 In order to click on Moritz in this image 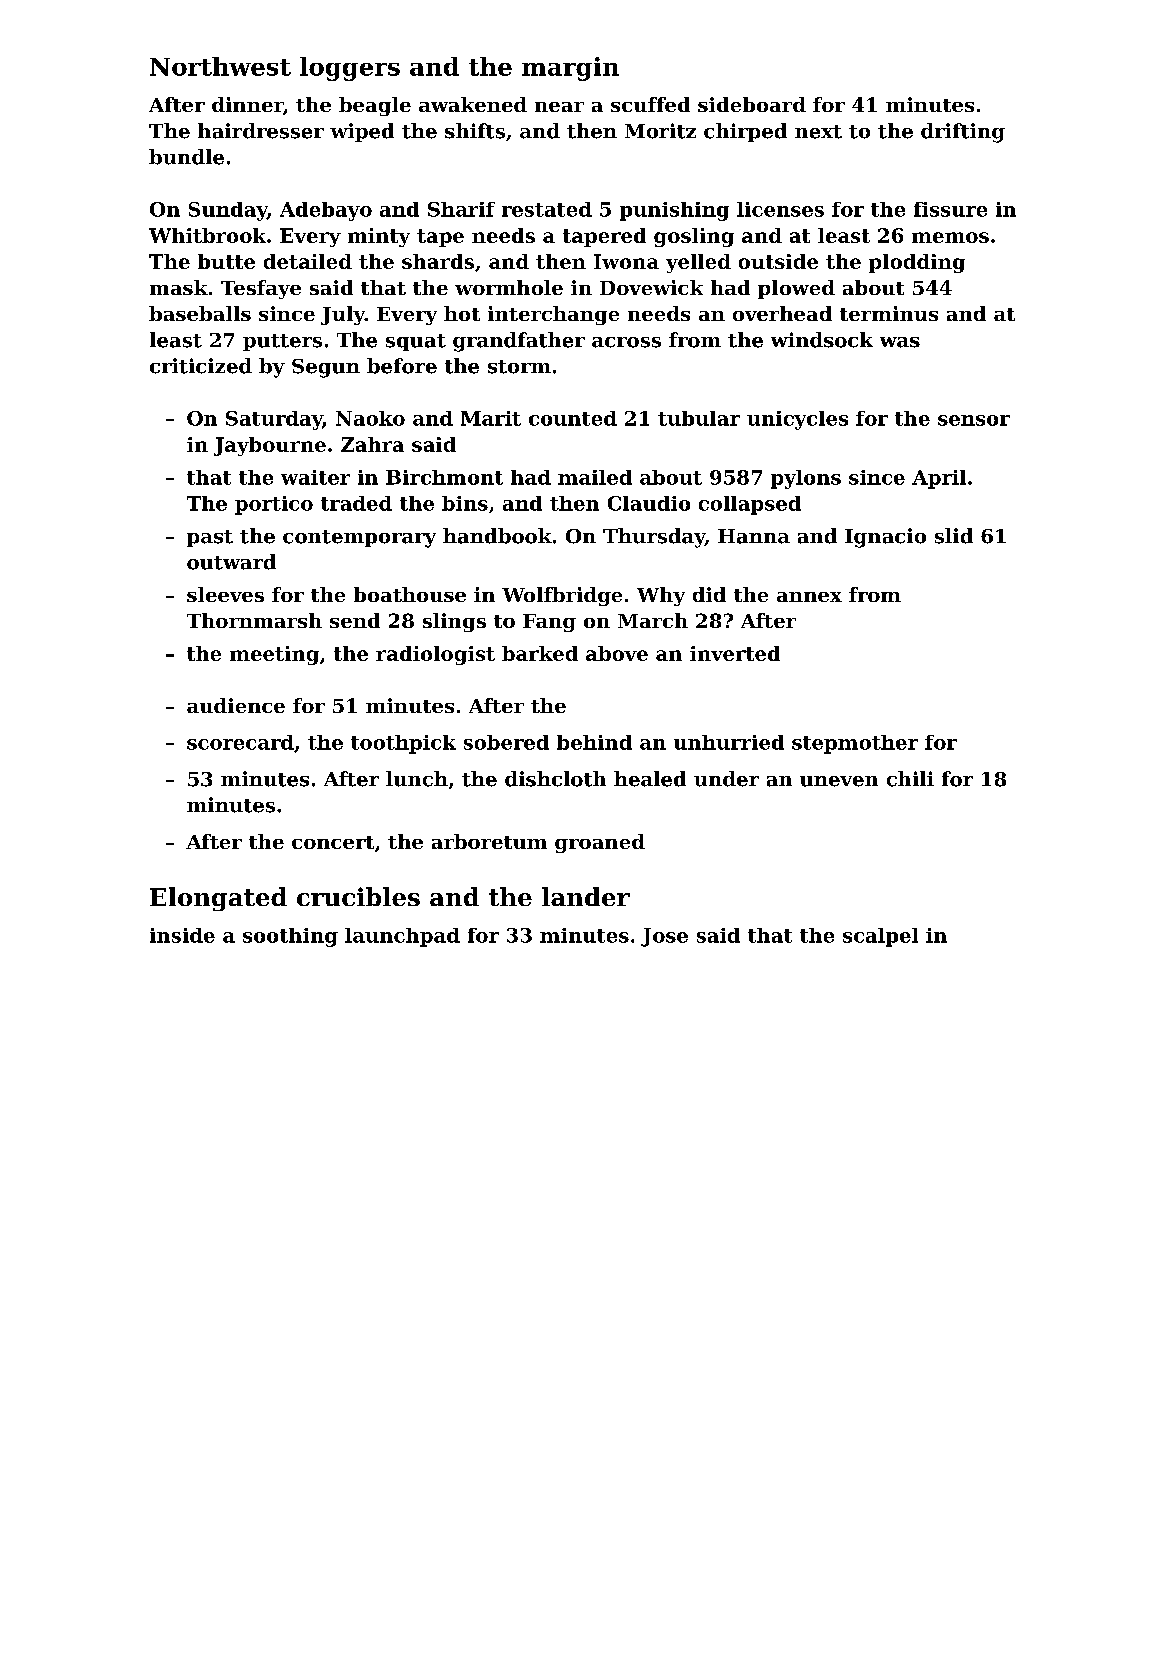, I will do `click(660, 131)`.
